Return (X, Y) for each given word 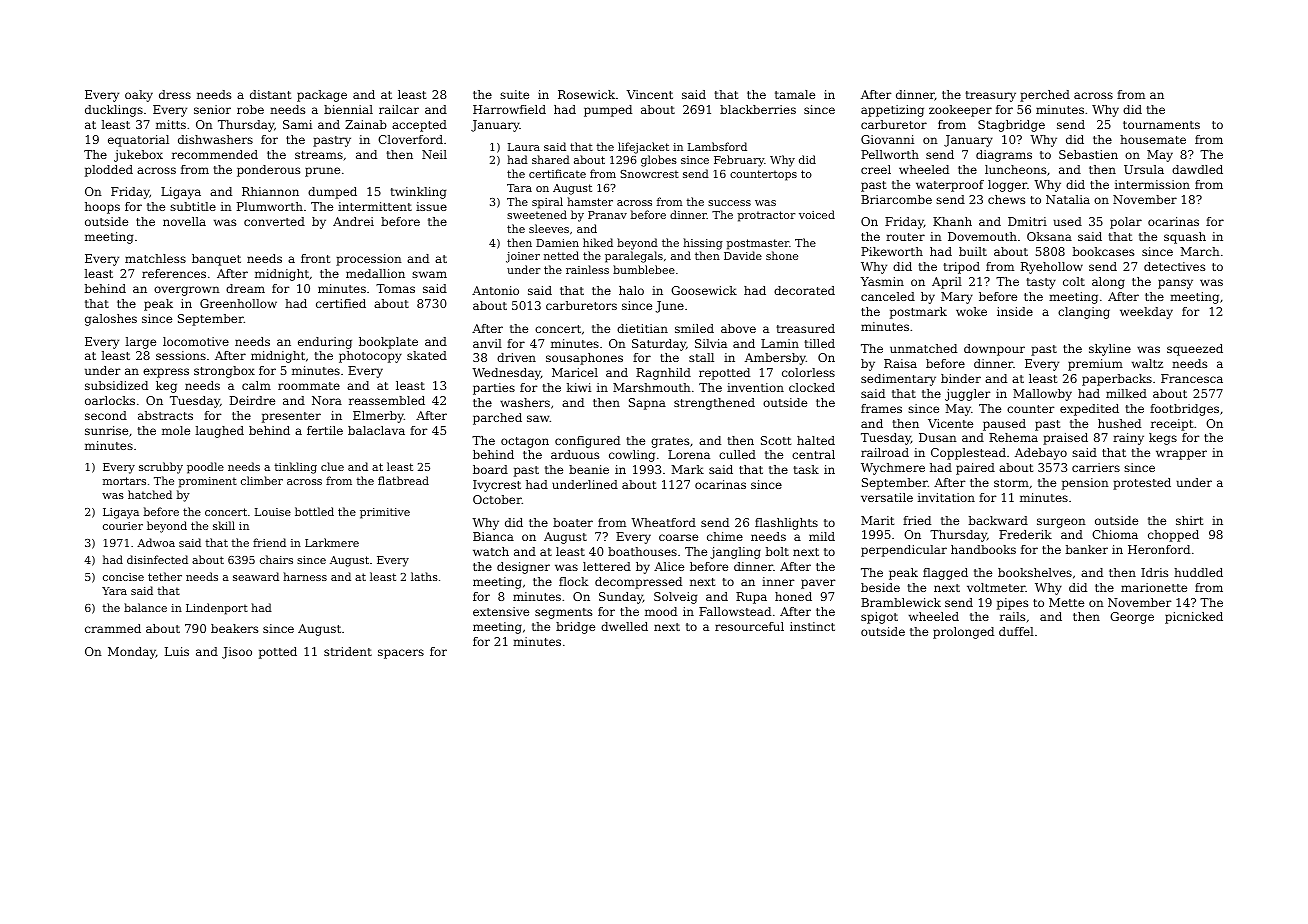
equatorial (138, 141)
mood (661, 611)
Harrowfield (509, 109)
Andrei (353, 221)
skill (224, 525)
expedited (1089, 410)
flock (573, 581)
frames (881, 408)
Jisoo (237, 653)
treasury (991, 96)
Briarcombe (896, 199)
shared (551, 159)
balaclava (376, 430)
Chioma (1115, 534)
